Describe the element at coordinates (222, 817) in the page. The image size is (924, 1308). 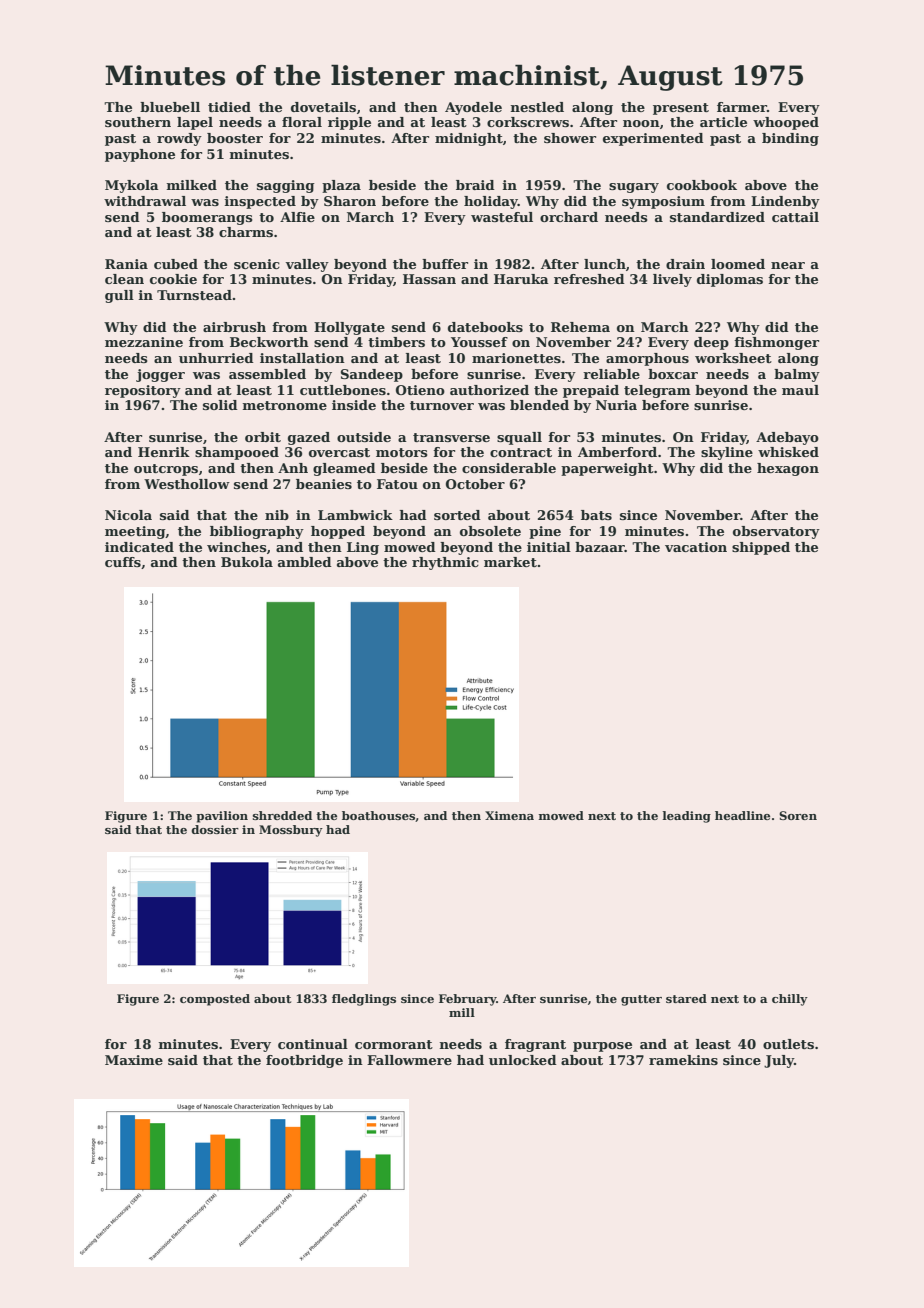
I see `pavilion` at that location.
